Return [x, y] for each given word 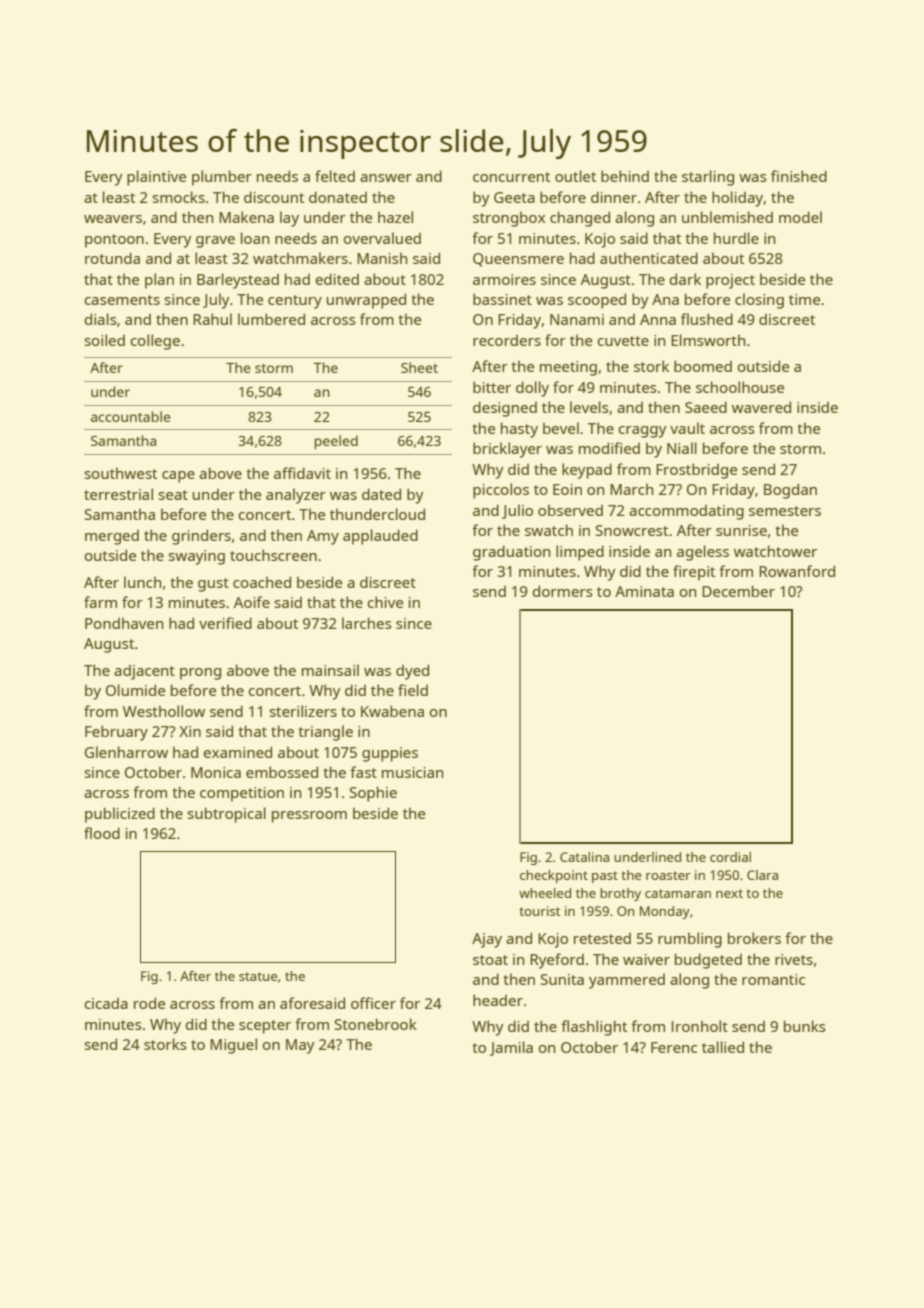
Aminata [644, 591]
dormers [563, 591]
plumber [222, 178]
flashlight [594, 1028]
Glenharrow [126, 752]
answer [386, 178]
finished [799, 176]
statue [258, 976]
